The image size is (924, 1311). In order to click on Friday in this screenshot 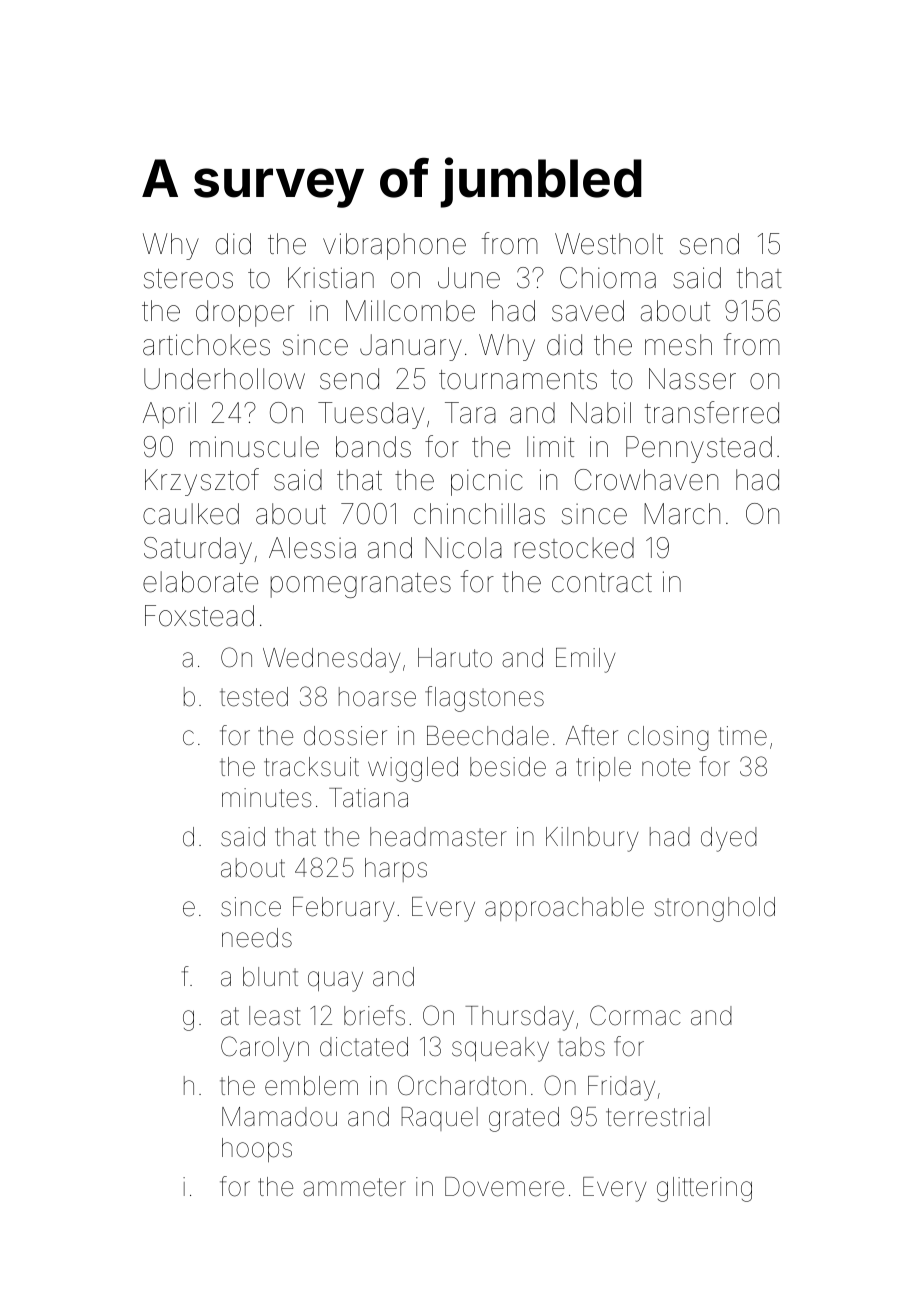, I will do `click(621, 1088)`.
